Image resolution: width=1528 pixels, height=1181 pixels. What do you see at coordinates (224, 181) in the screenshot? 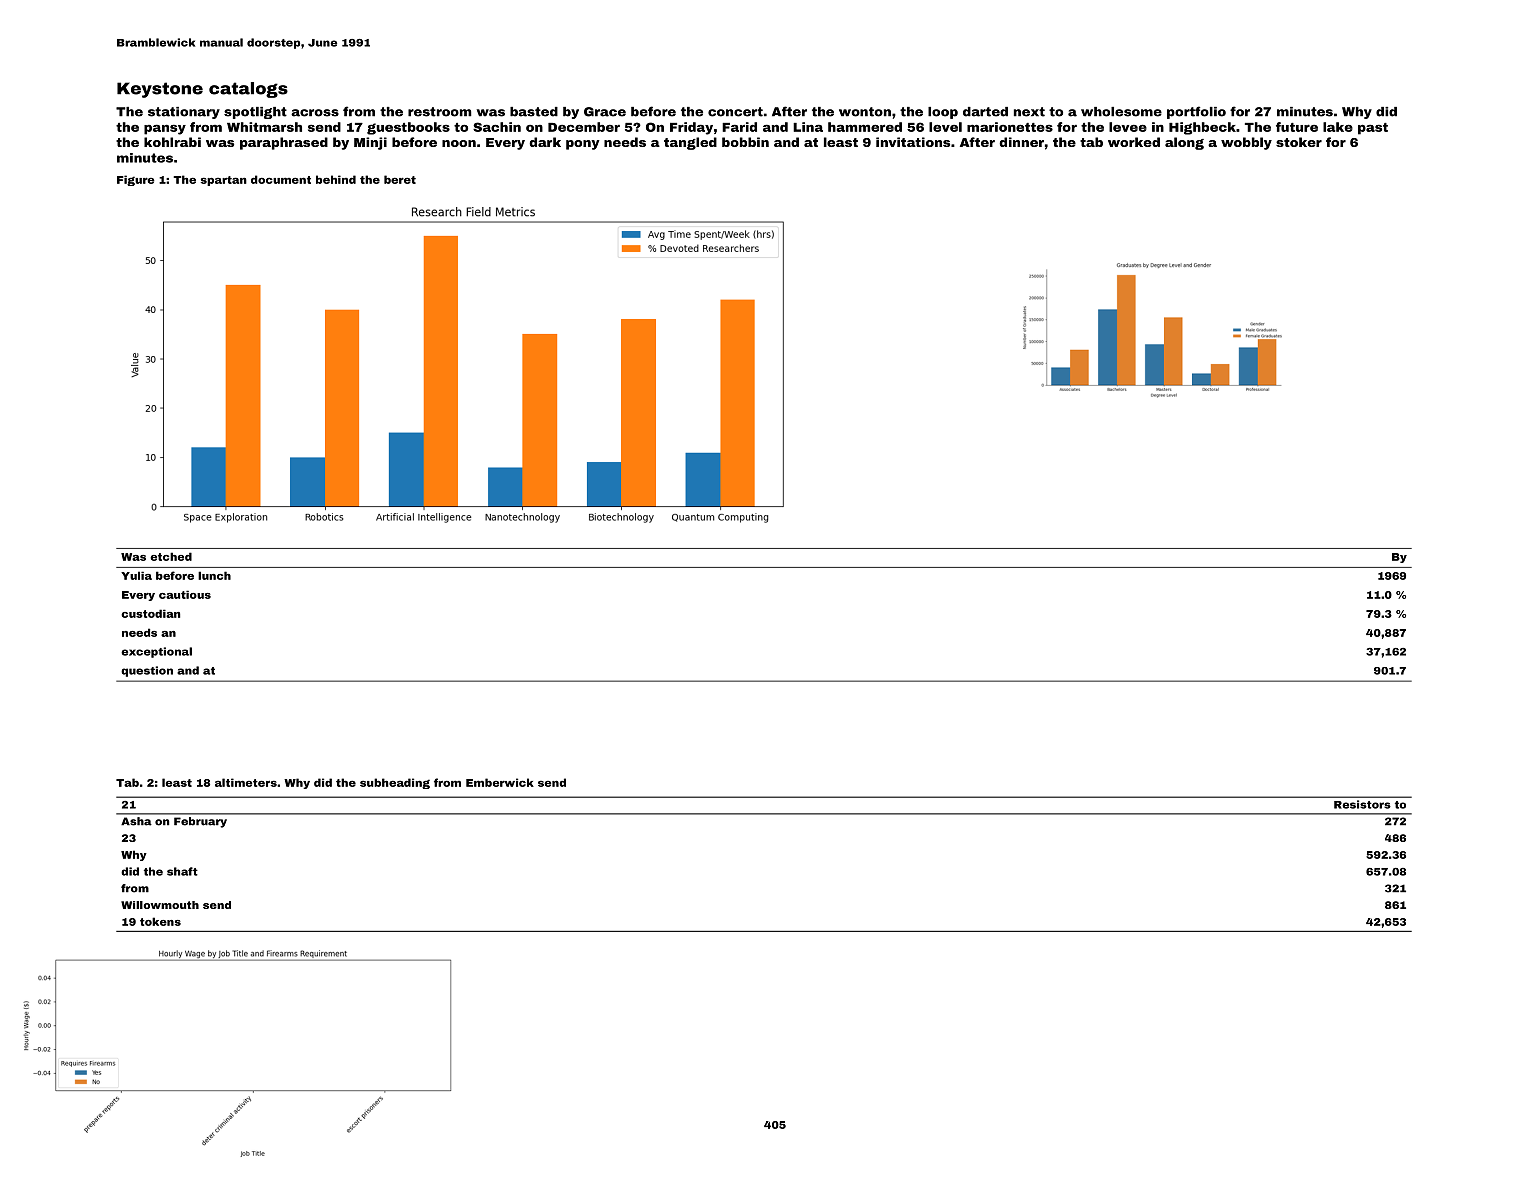
I see `spartan` at bounding box center [224, 181].
